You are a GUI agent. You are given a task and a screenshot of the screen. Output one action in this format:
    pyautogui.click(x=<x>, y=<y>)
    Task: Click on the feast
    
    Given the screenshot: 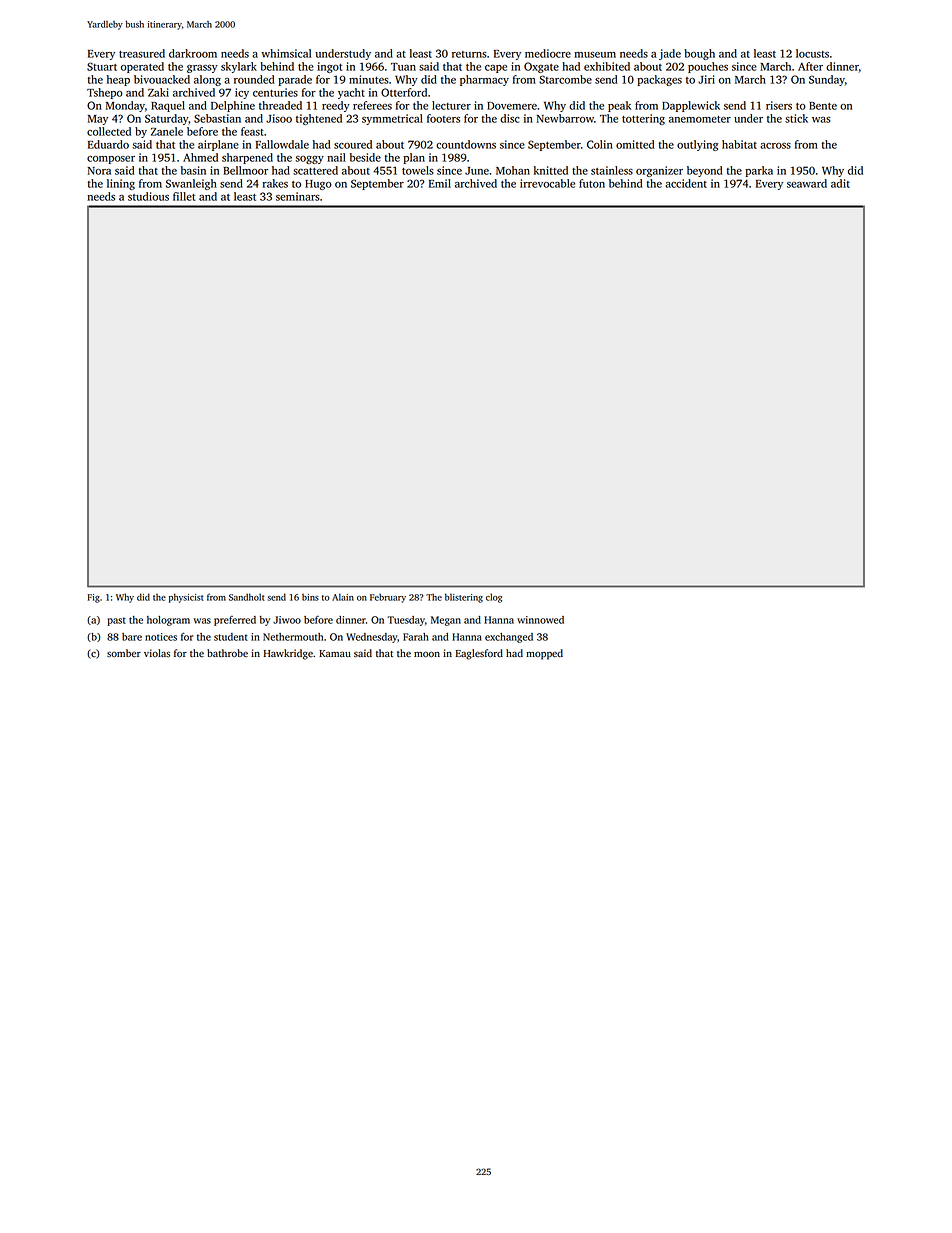 What is the action you would take?
    pyautogui.click(x=252, y=131)
